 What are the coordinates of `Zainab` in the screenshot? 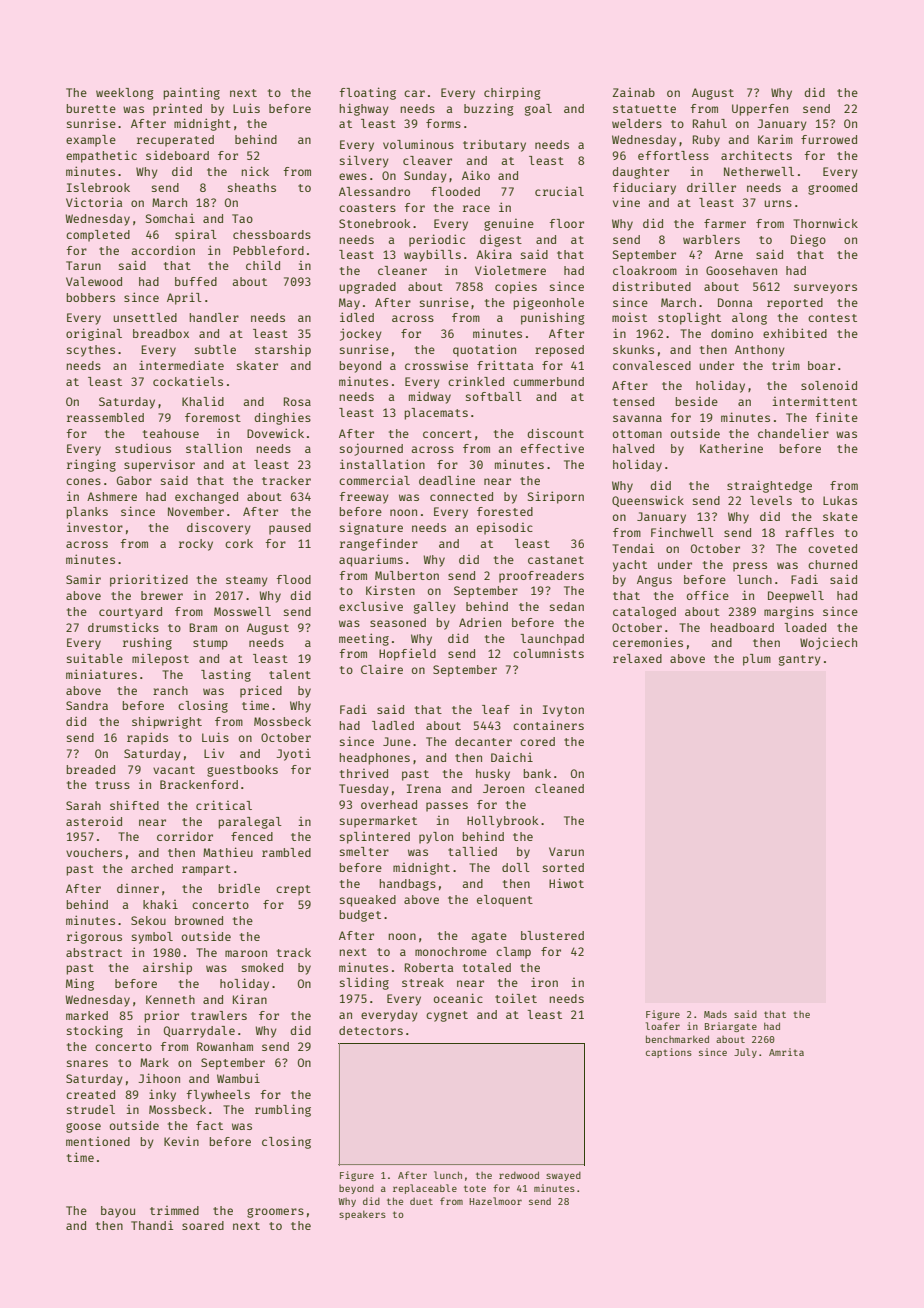 It's located at (634, 92).
